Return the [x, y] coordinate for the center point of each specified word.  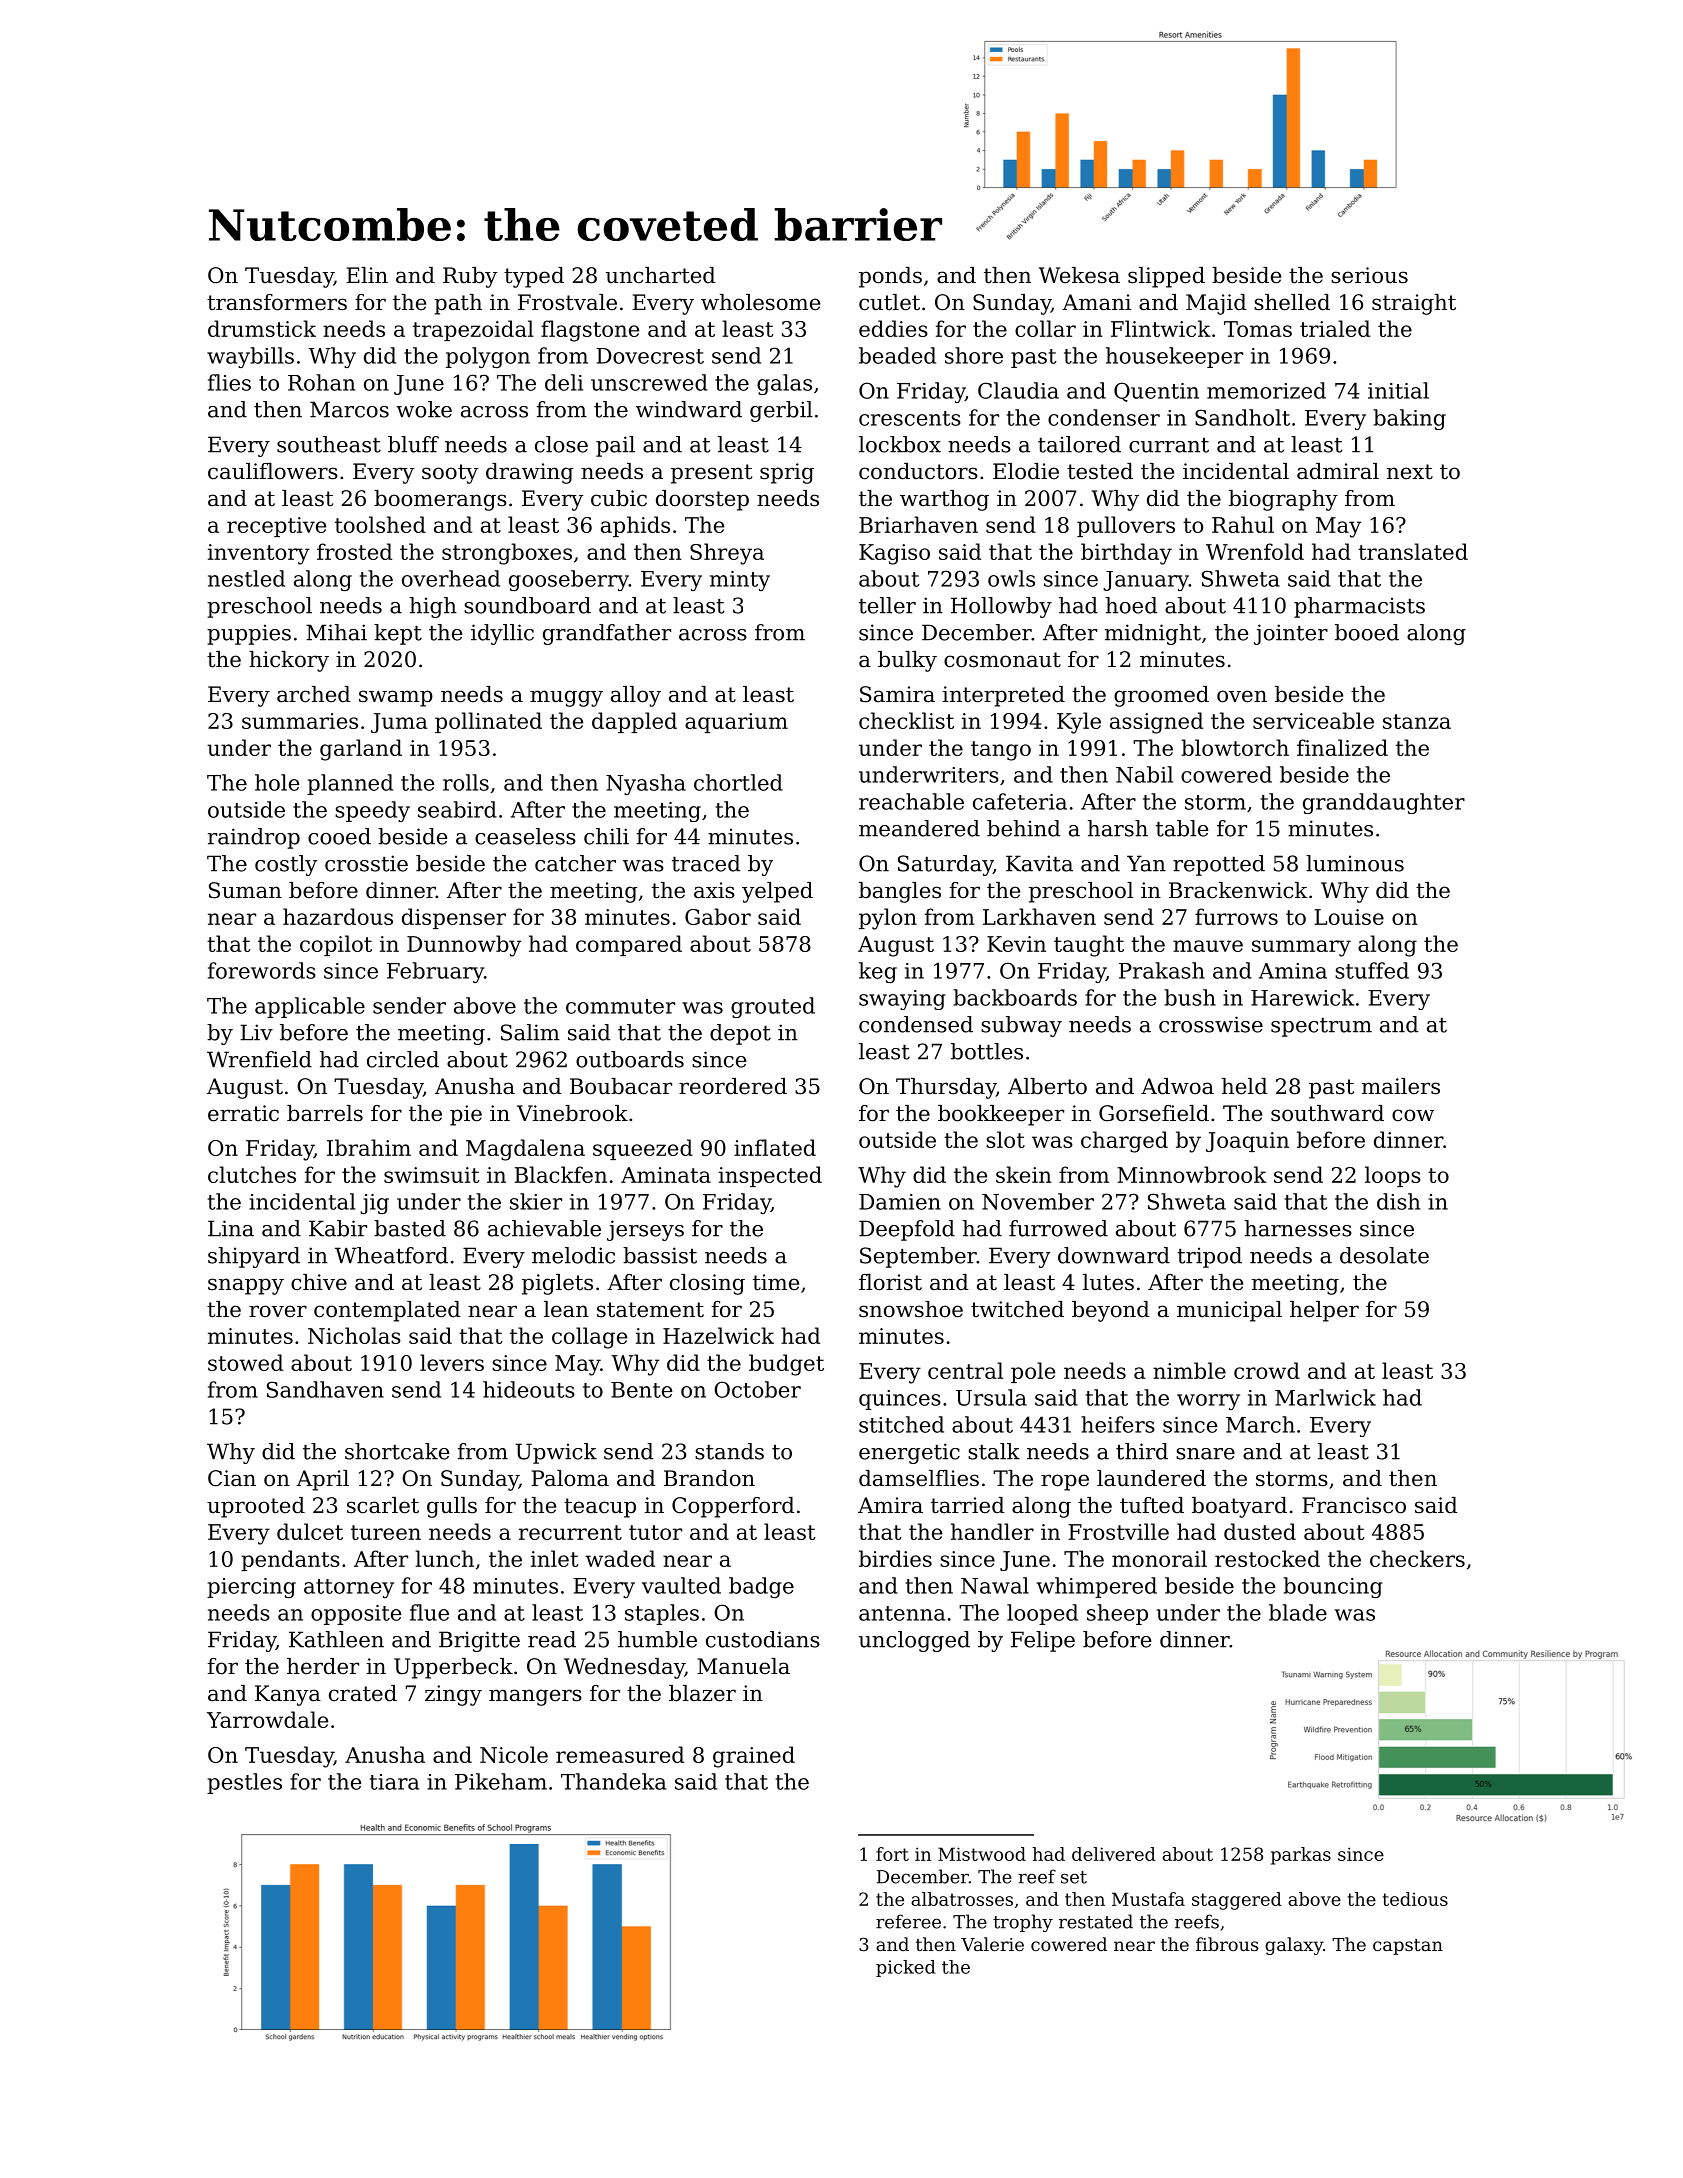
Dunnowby [464, 946]
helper [1324, 1311]
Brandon [709, 1478]
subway [1021, 1026]
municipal [1229, 1311]
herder [323, 1666]
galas [784, 384]
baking [1409, 419]
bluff [413, 444]
